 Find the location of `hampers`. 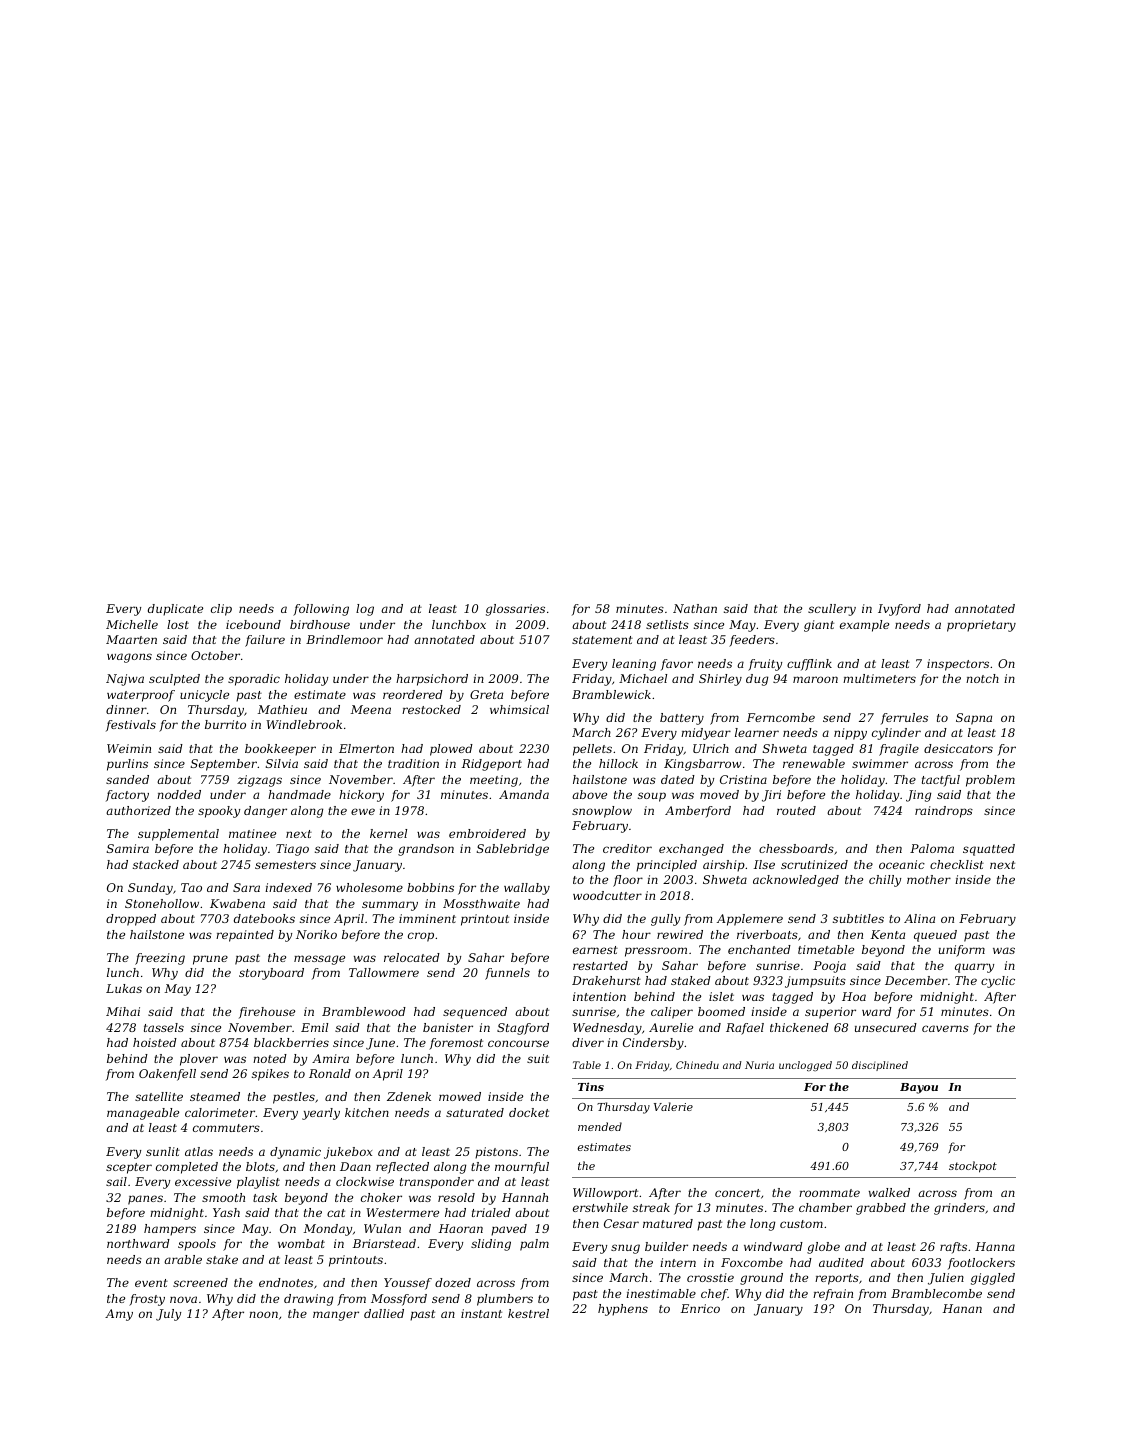

hampers is located at coordinates (170, 1230).
